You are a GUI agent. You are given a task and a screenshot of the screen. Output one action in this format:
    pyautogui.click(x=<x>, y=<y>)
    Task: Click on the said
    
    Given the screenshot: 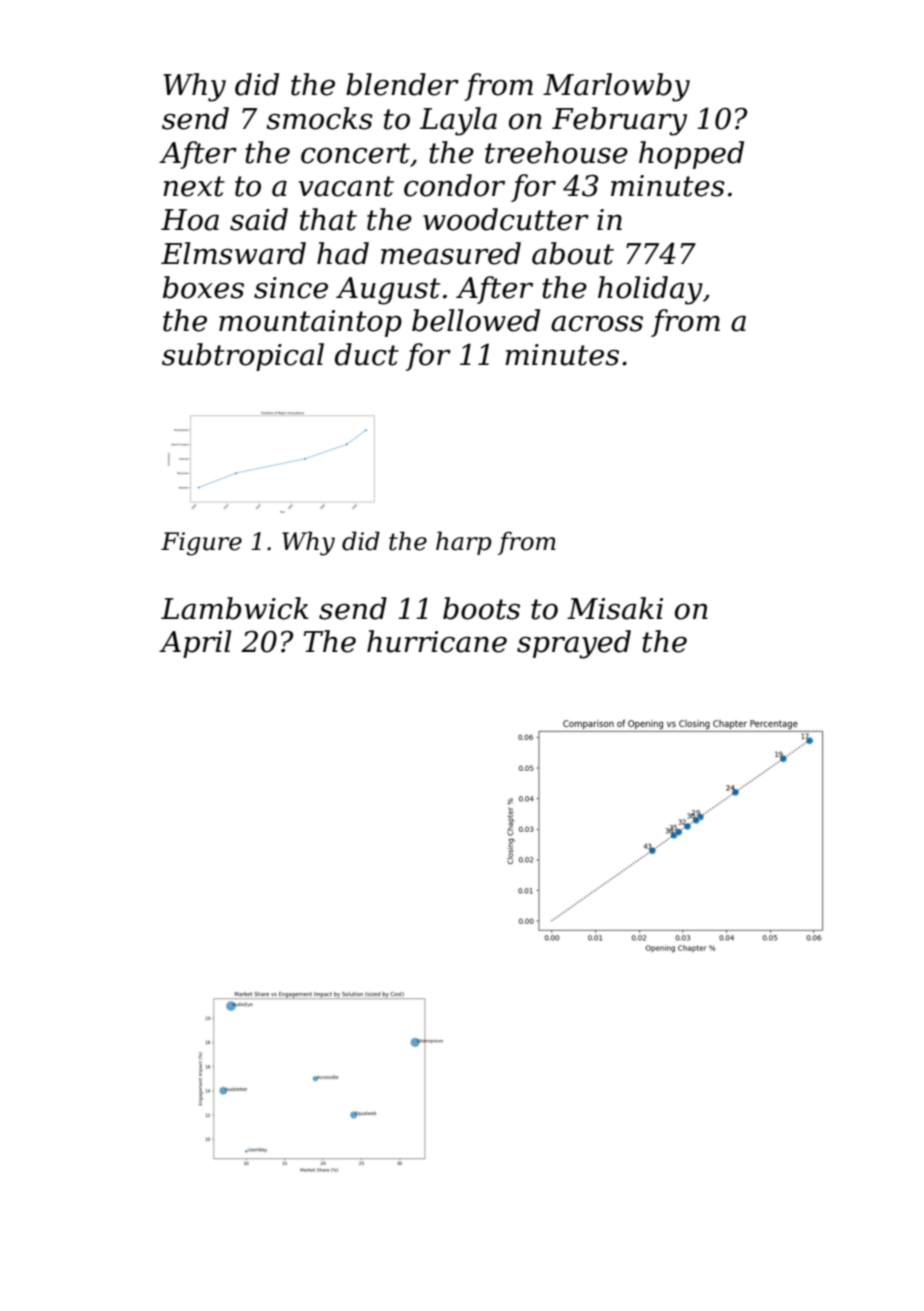 What is the action you would take?
    pyautogui.click(x=259, y=219)
